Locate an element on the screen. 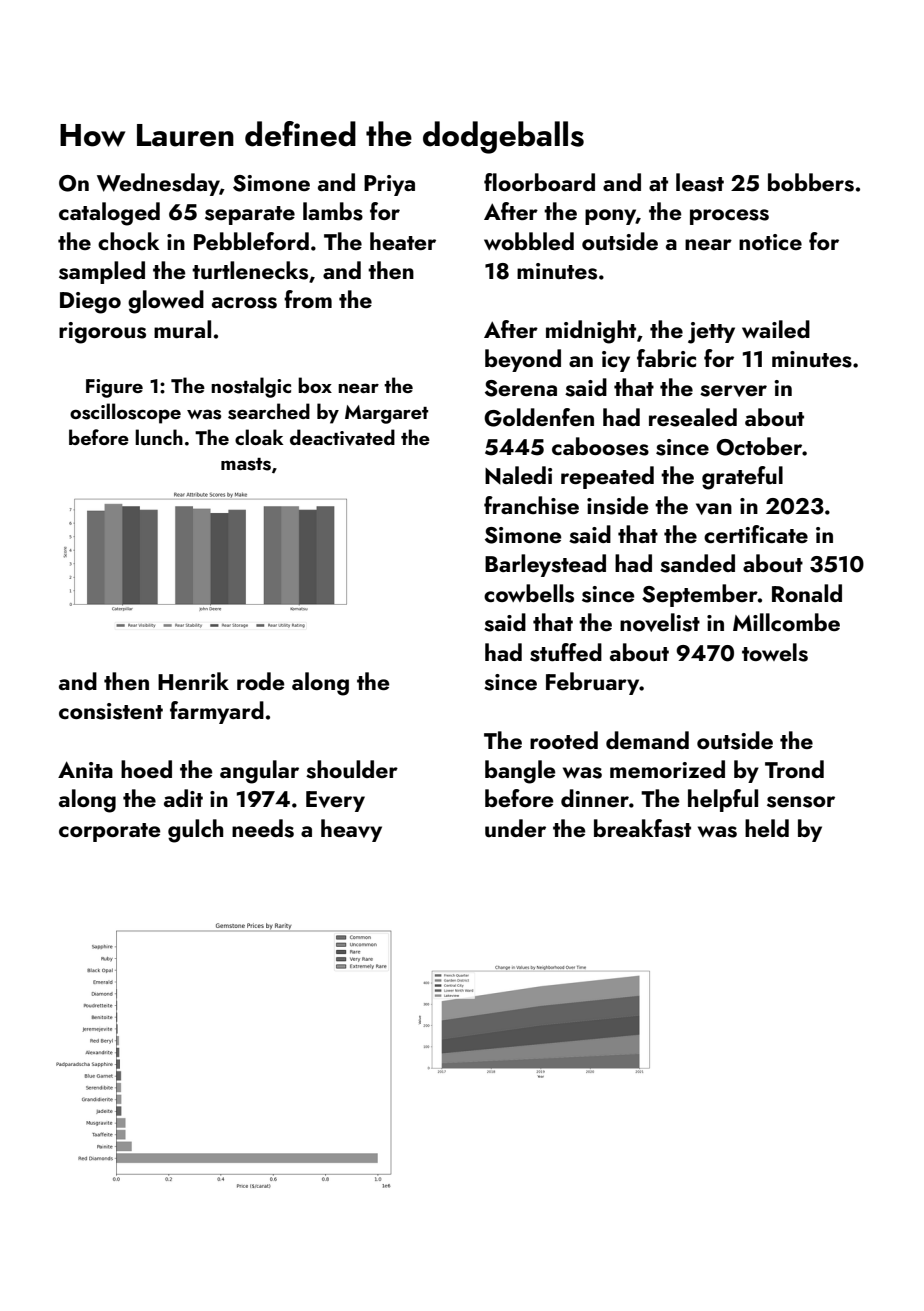 This screenshot has height=1311, width=924. rooted is located at coordinates (564, 740).
